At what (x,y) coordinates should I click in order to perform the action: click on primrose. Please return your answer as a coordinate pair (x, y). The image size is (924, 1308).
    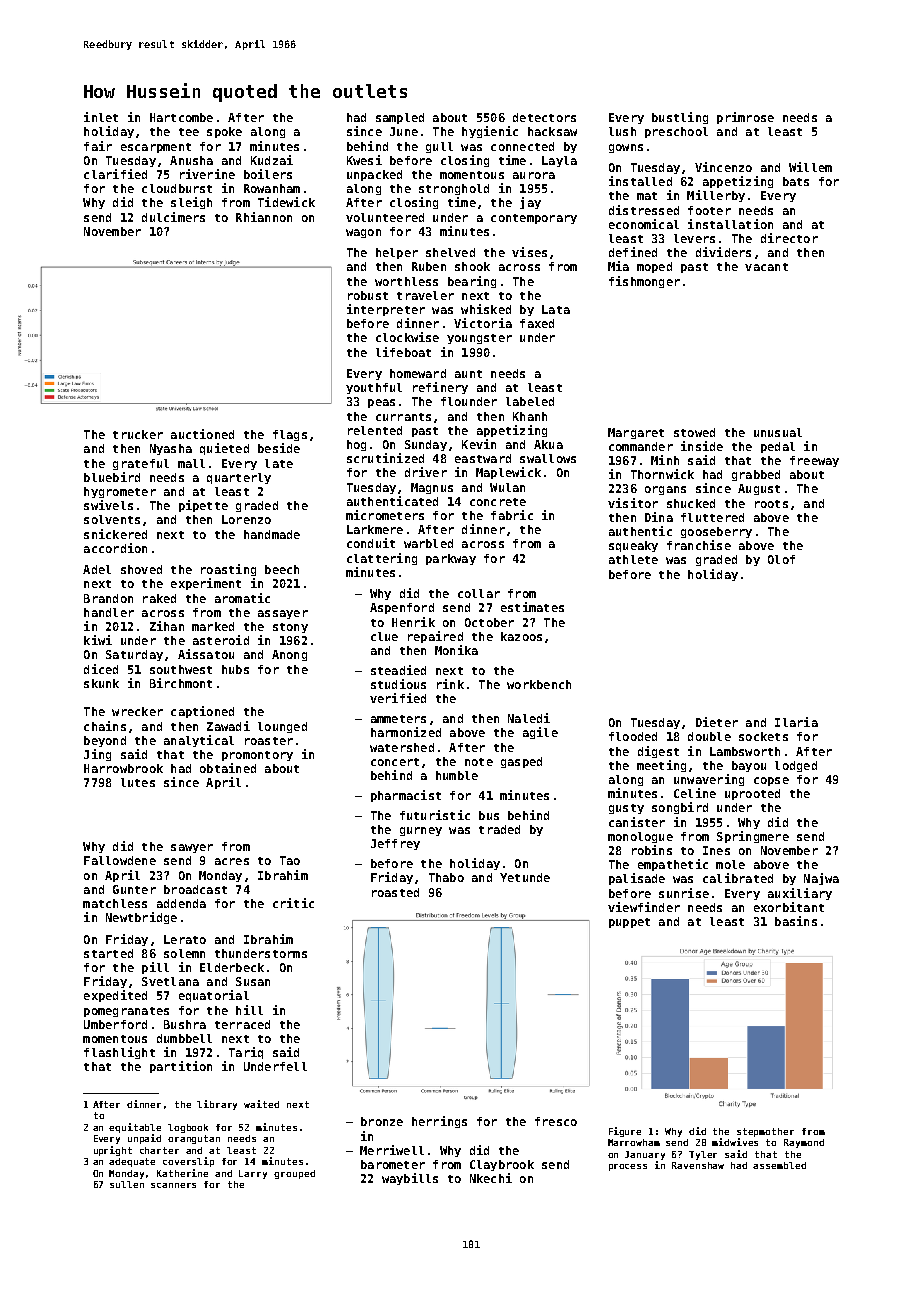
    Looking at the image, I should click on (745, 118).
